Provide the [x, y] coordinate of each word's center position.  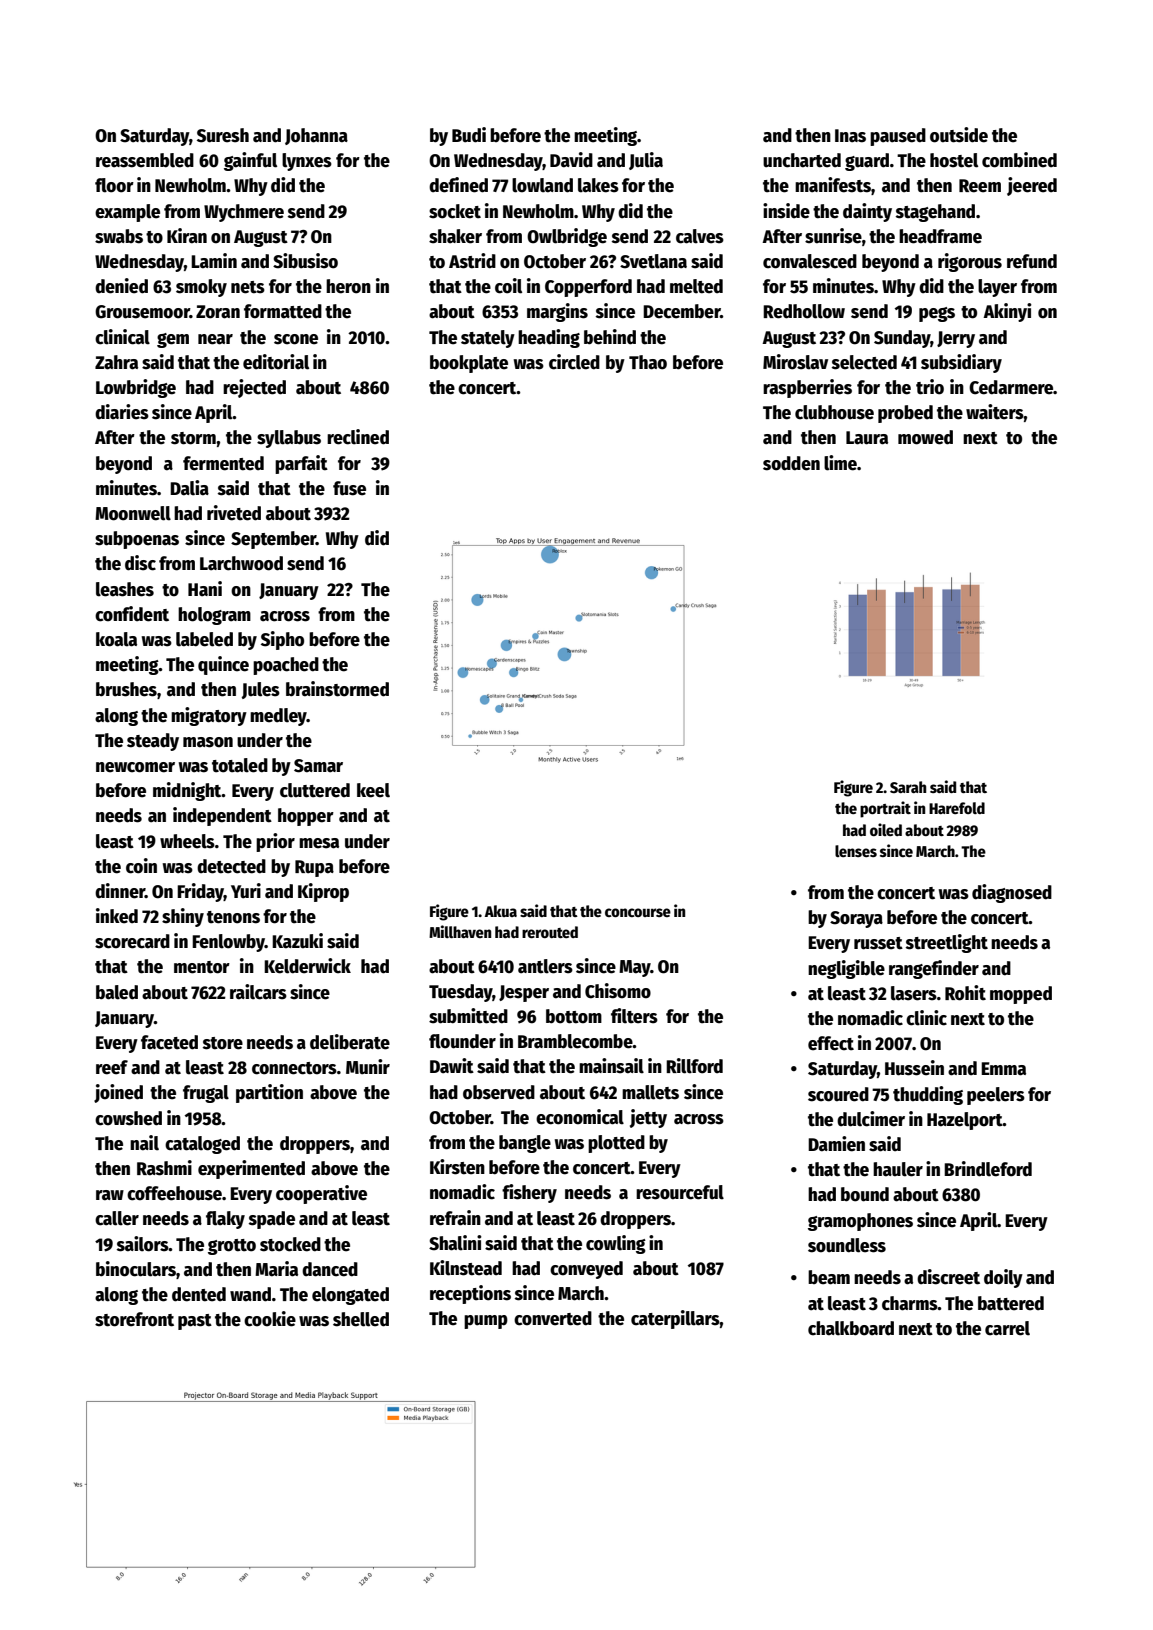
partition [269, 1093]
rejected [254, 388]
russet [878, 943]
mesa [319, 843]
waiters [995, 412]
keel [373, 790]
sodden [791, 463]
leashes [125, 589]
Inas [850, 136]
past [195, 1322]
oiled [886, 829]
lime [840, 463]
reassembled [145, 160]
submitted [468, 1016]
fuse [349, 488]
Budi [469, 135]
